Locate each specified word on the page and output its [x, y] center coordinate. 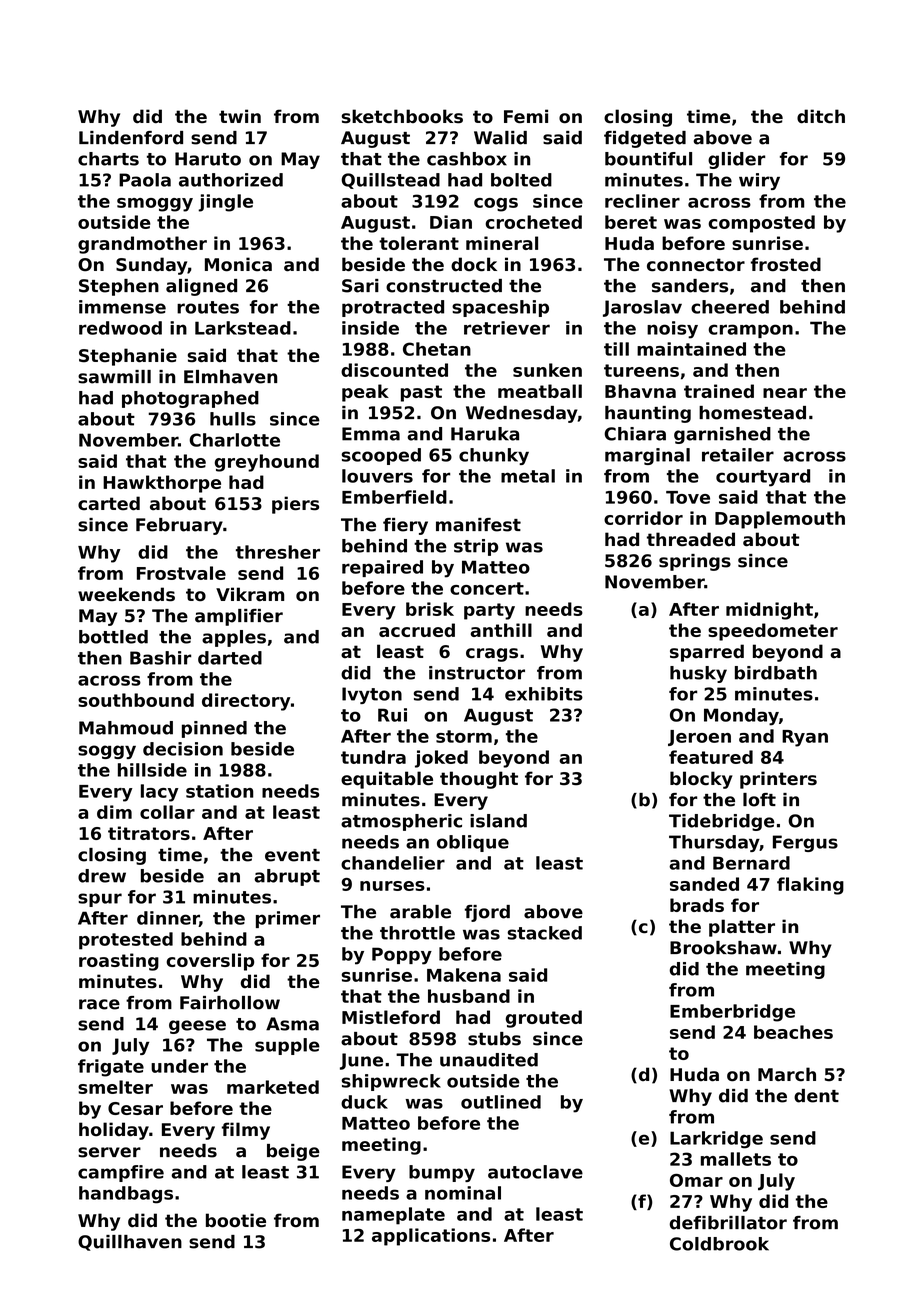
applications [431, 1237]
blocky [701, 780]
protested [126, 941]
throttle [417, 933]
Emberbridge [732, 1013]
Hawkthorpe [162, 484]
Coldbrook [719, 1244]
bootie [236, 1220]
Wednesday [522, 414]
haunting [648, 414]
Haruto [208, 159]
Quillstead [390, 181]
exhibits [544, 694]
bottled [113, 637]
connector [696, 265]
